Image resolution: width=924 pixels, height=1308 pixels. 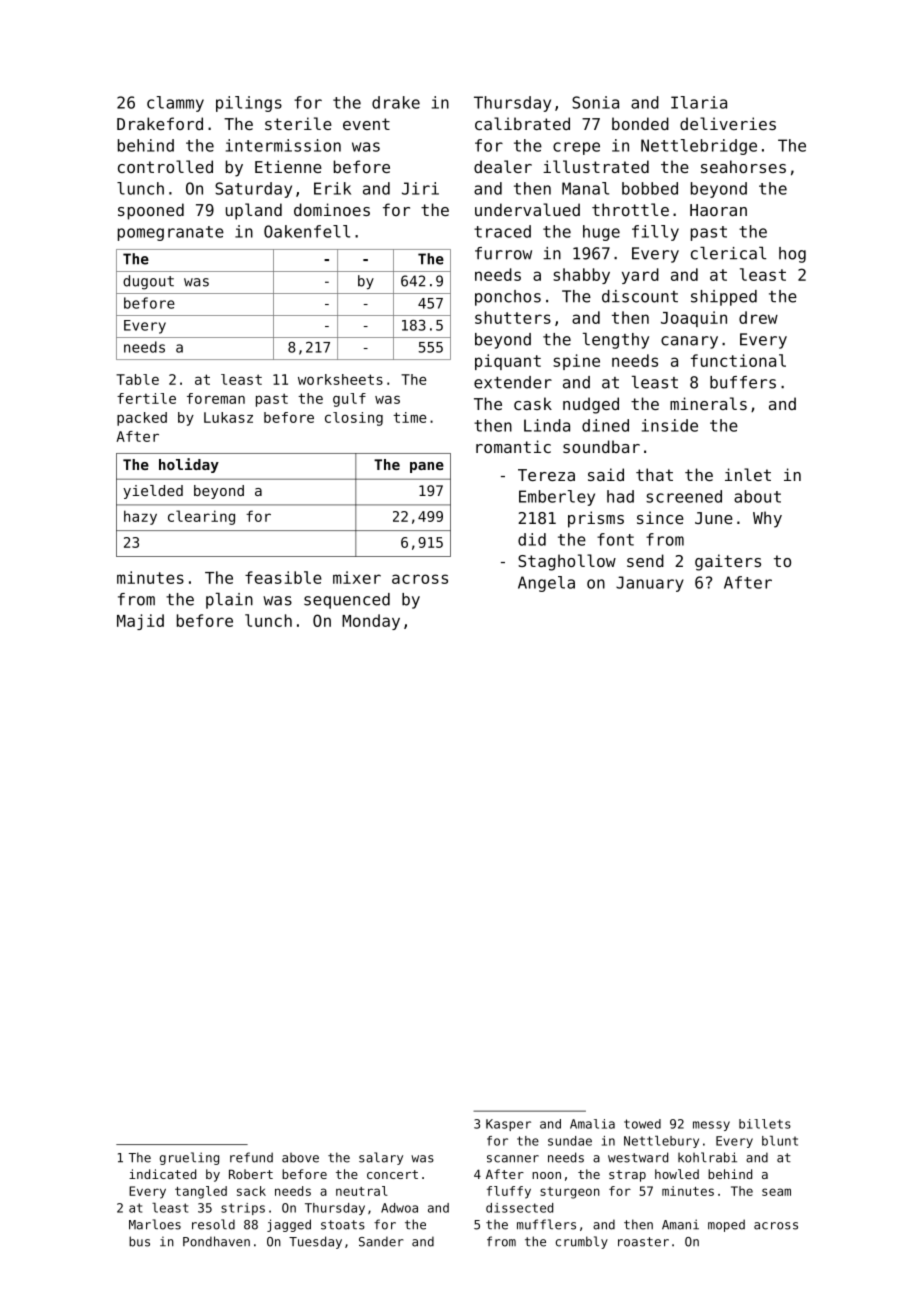 What do you see at coordinates (792, 255) in the document?
I see `hog` at bounding box center [792, 255].
